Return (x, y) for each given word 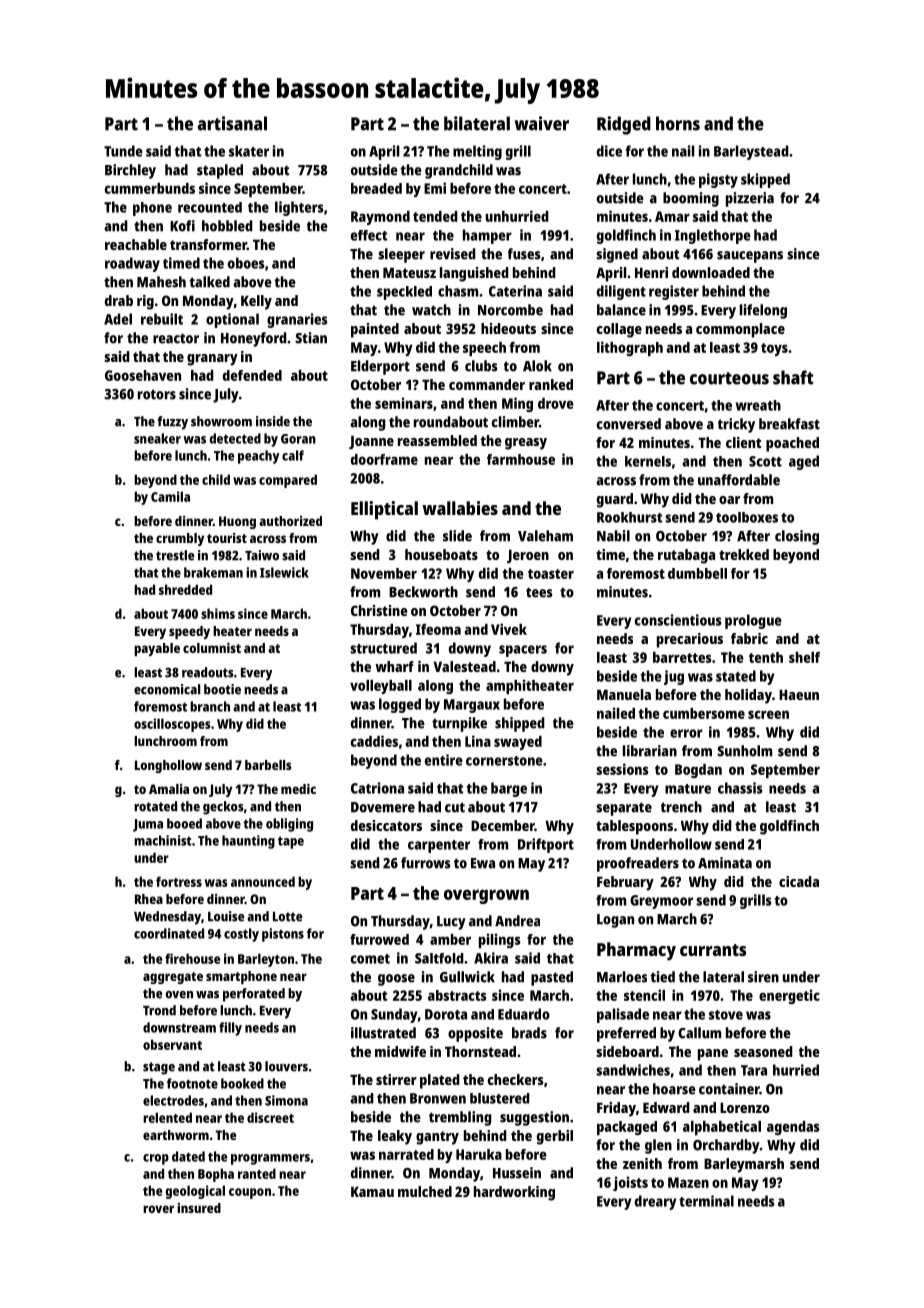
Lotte (287, 917)
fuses (524, 254)
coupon (250, 1193)
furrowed (379, 939)
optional (232, 320)
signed (617, 255)
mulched (425, 1191)
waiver (542, 123)
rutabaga (686, 556)
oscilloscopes (172, 725)
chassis (740, 788)
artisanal (232, 123)
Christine (379, 610)
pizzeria (750, 199)
